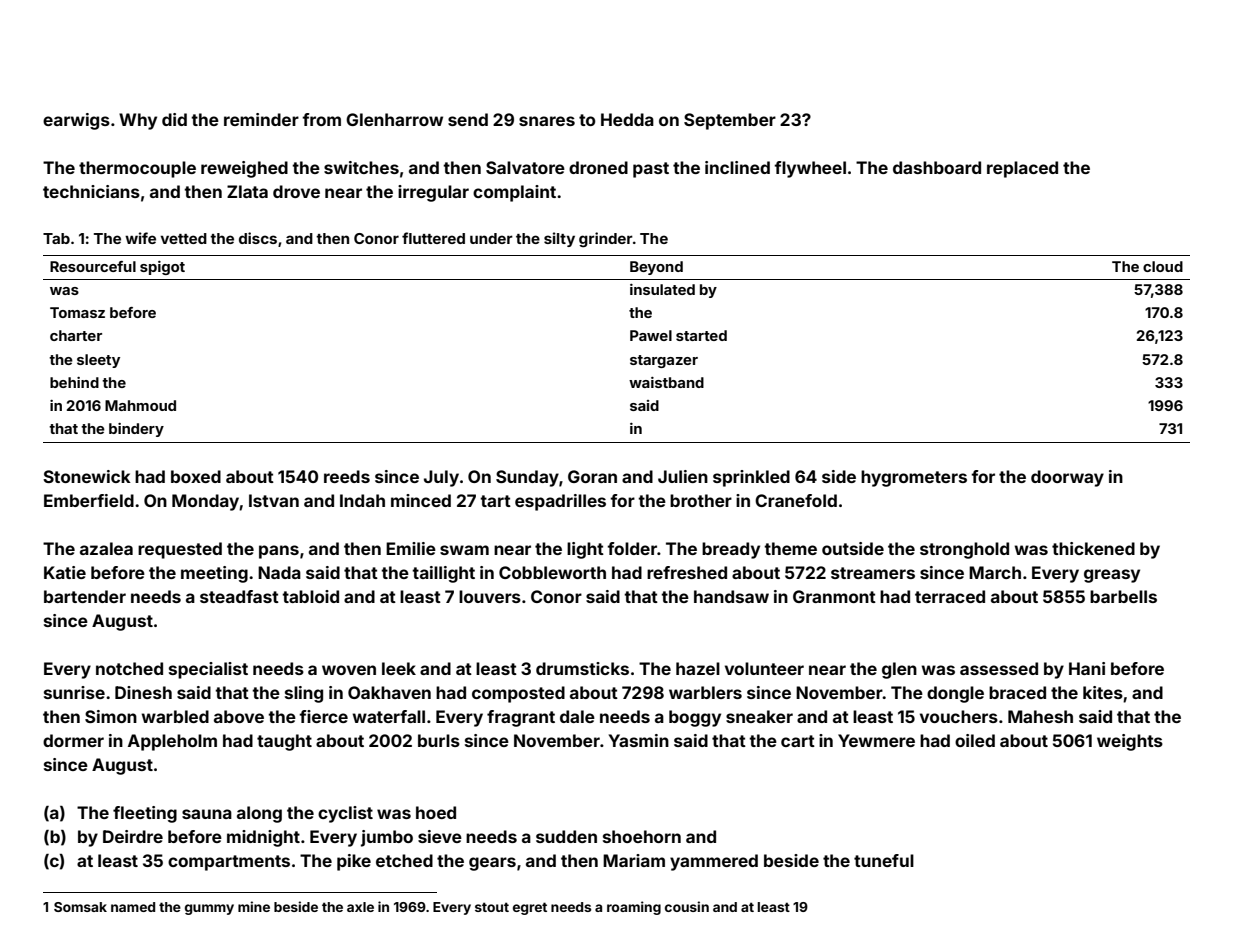  I want to click on minced, so click(421, 500).
